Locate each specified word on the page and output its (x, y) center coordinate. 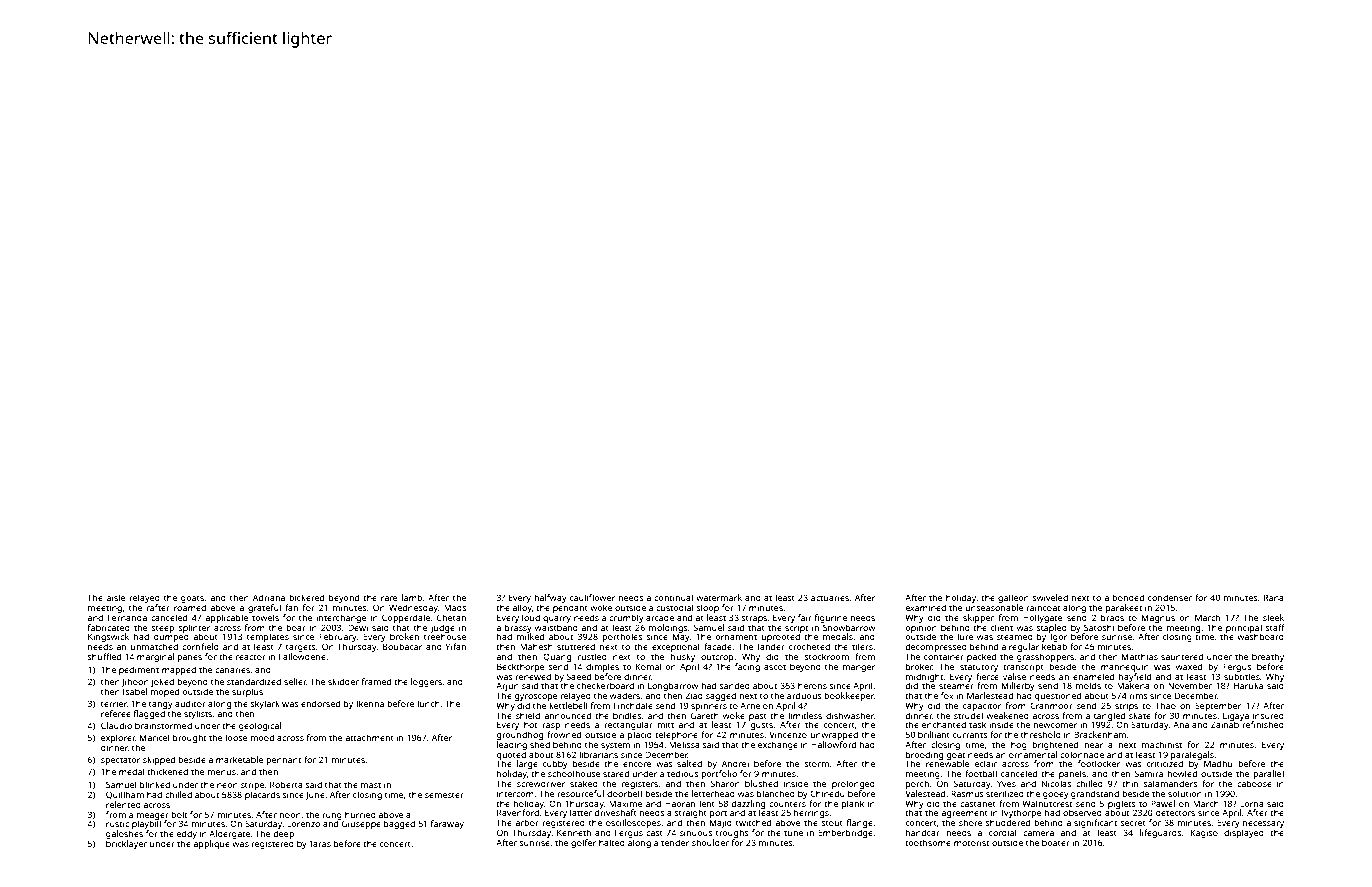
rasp (551, 726)
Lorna (1252, 804)
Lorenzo (303, 824)
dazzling (748, 804)
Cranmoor (1051, 705)
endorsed (320, 703)
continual (673, 597)
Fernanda (127, 617)
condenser (1170, 597)
